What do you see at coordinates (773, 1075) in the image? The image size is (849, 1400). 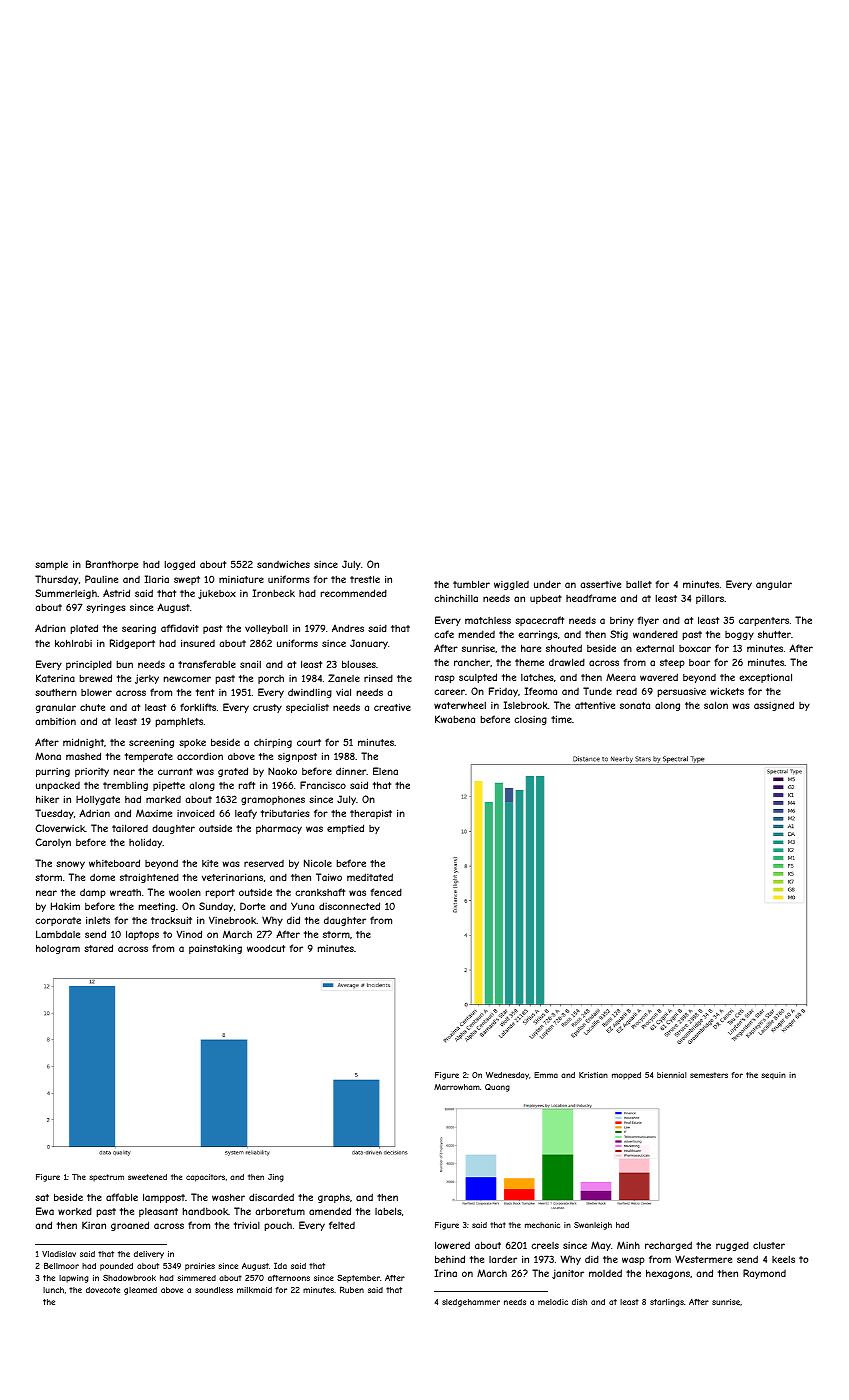 I see `sequin` at bounding box center [773, 1075].
